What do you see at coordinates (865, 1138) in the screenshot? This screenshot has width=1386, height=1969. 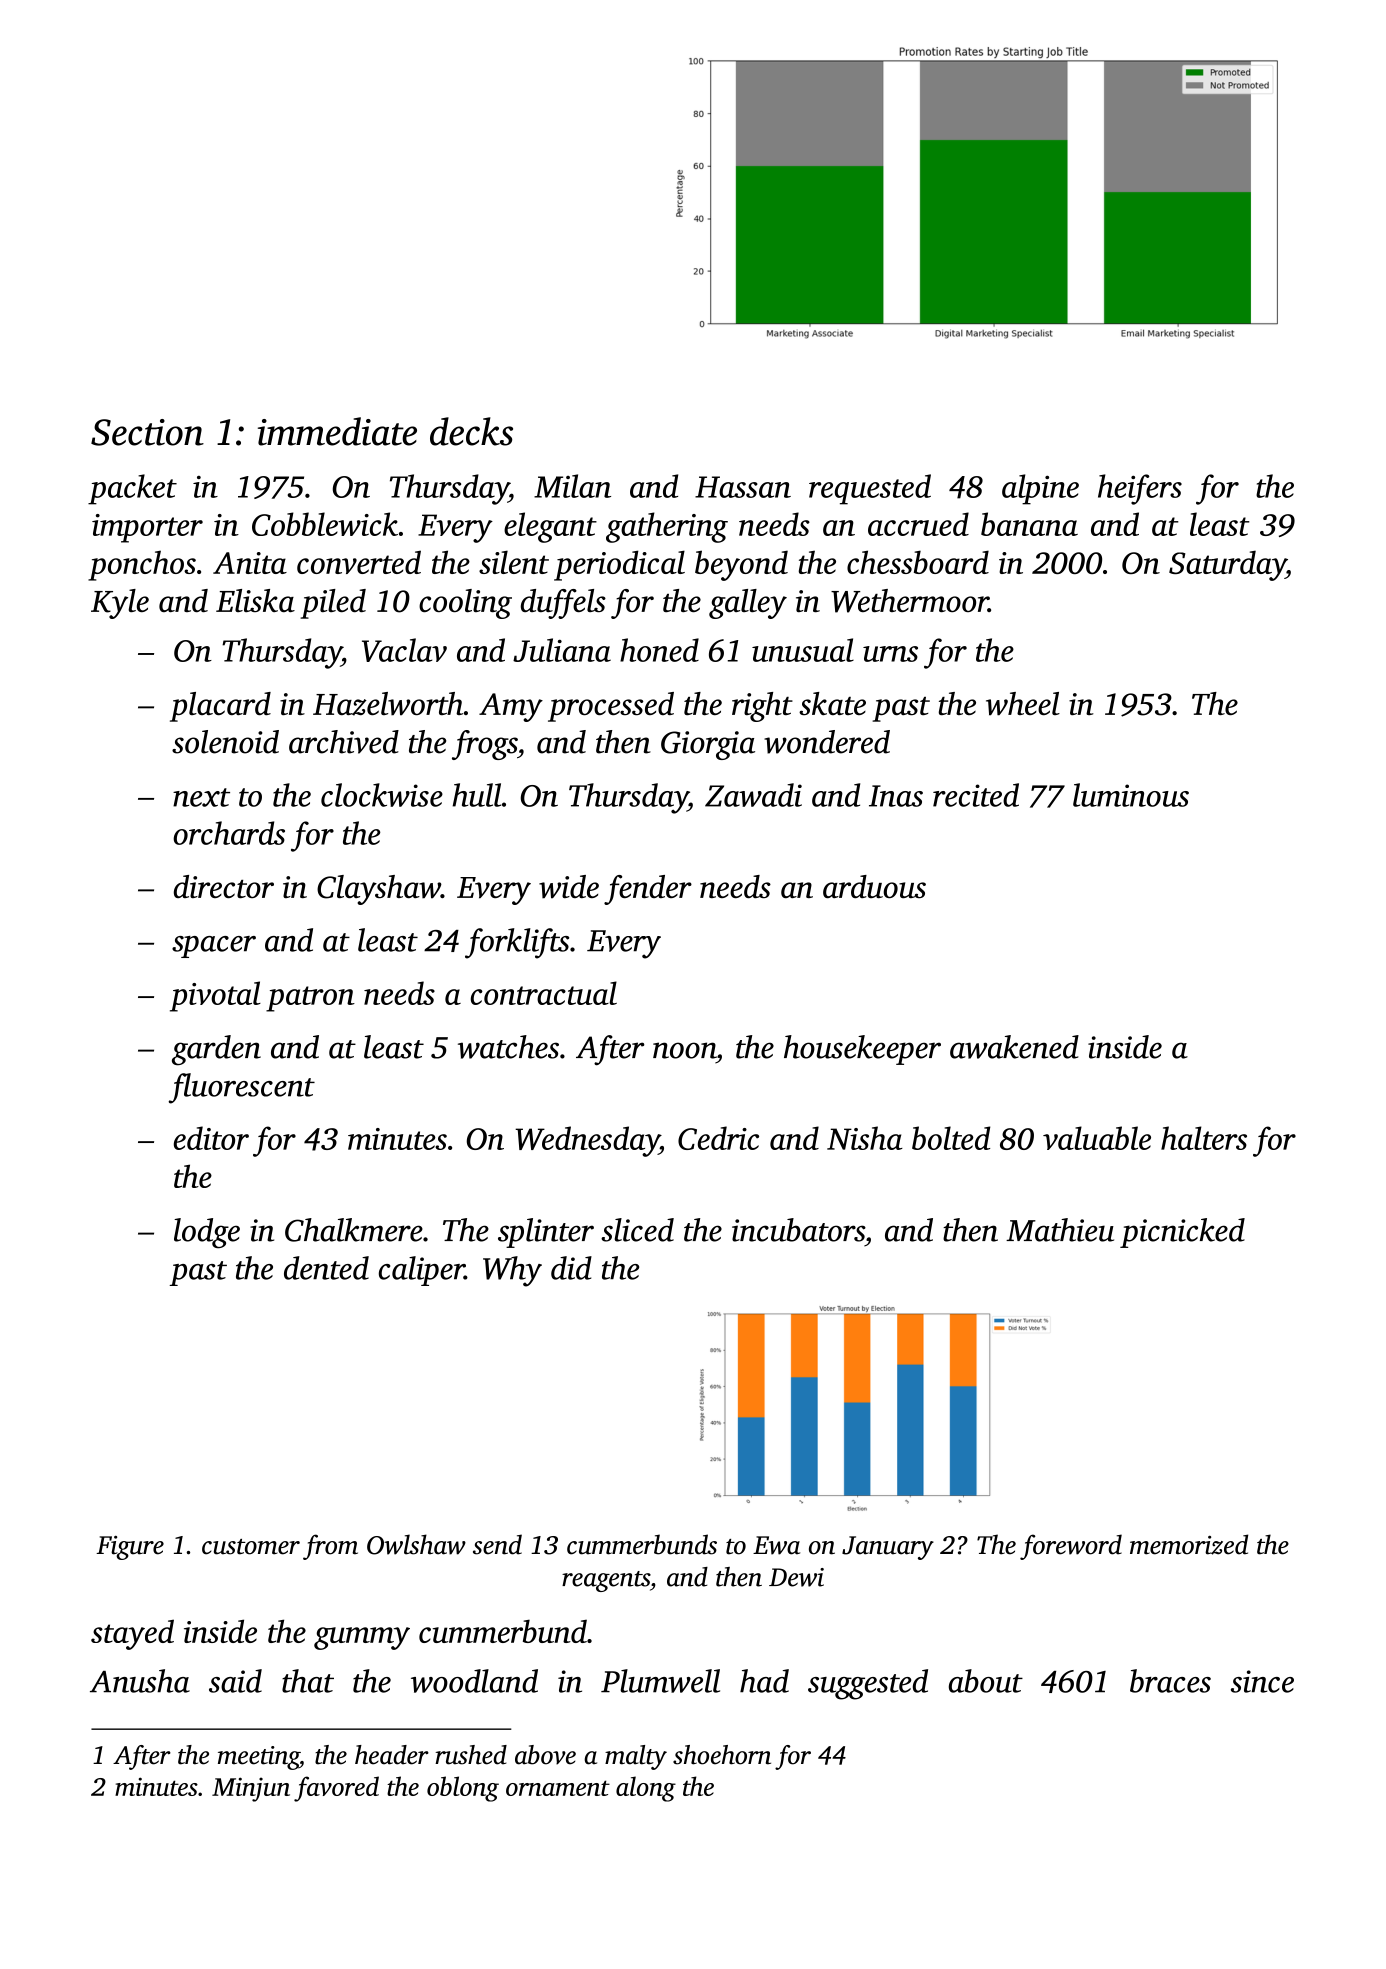 I see `Nisha` at bounding box center [865, 1138].
